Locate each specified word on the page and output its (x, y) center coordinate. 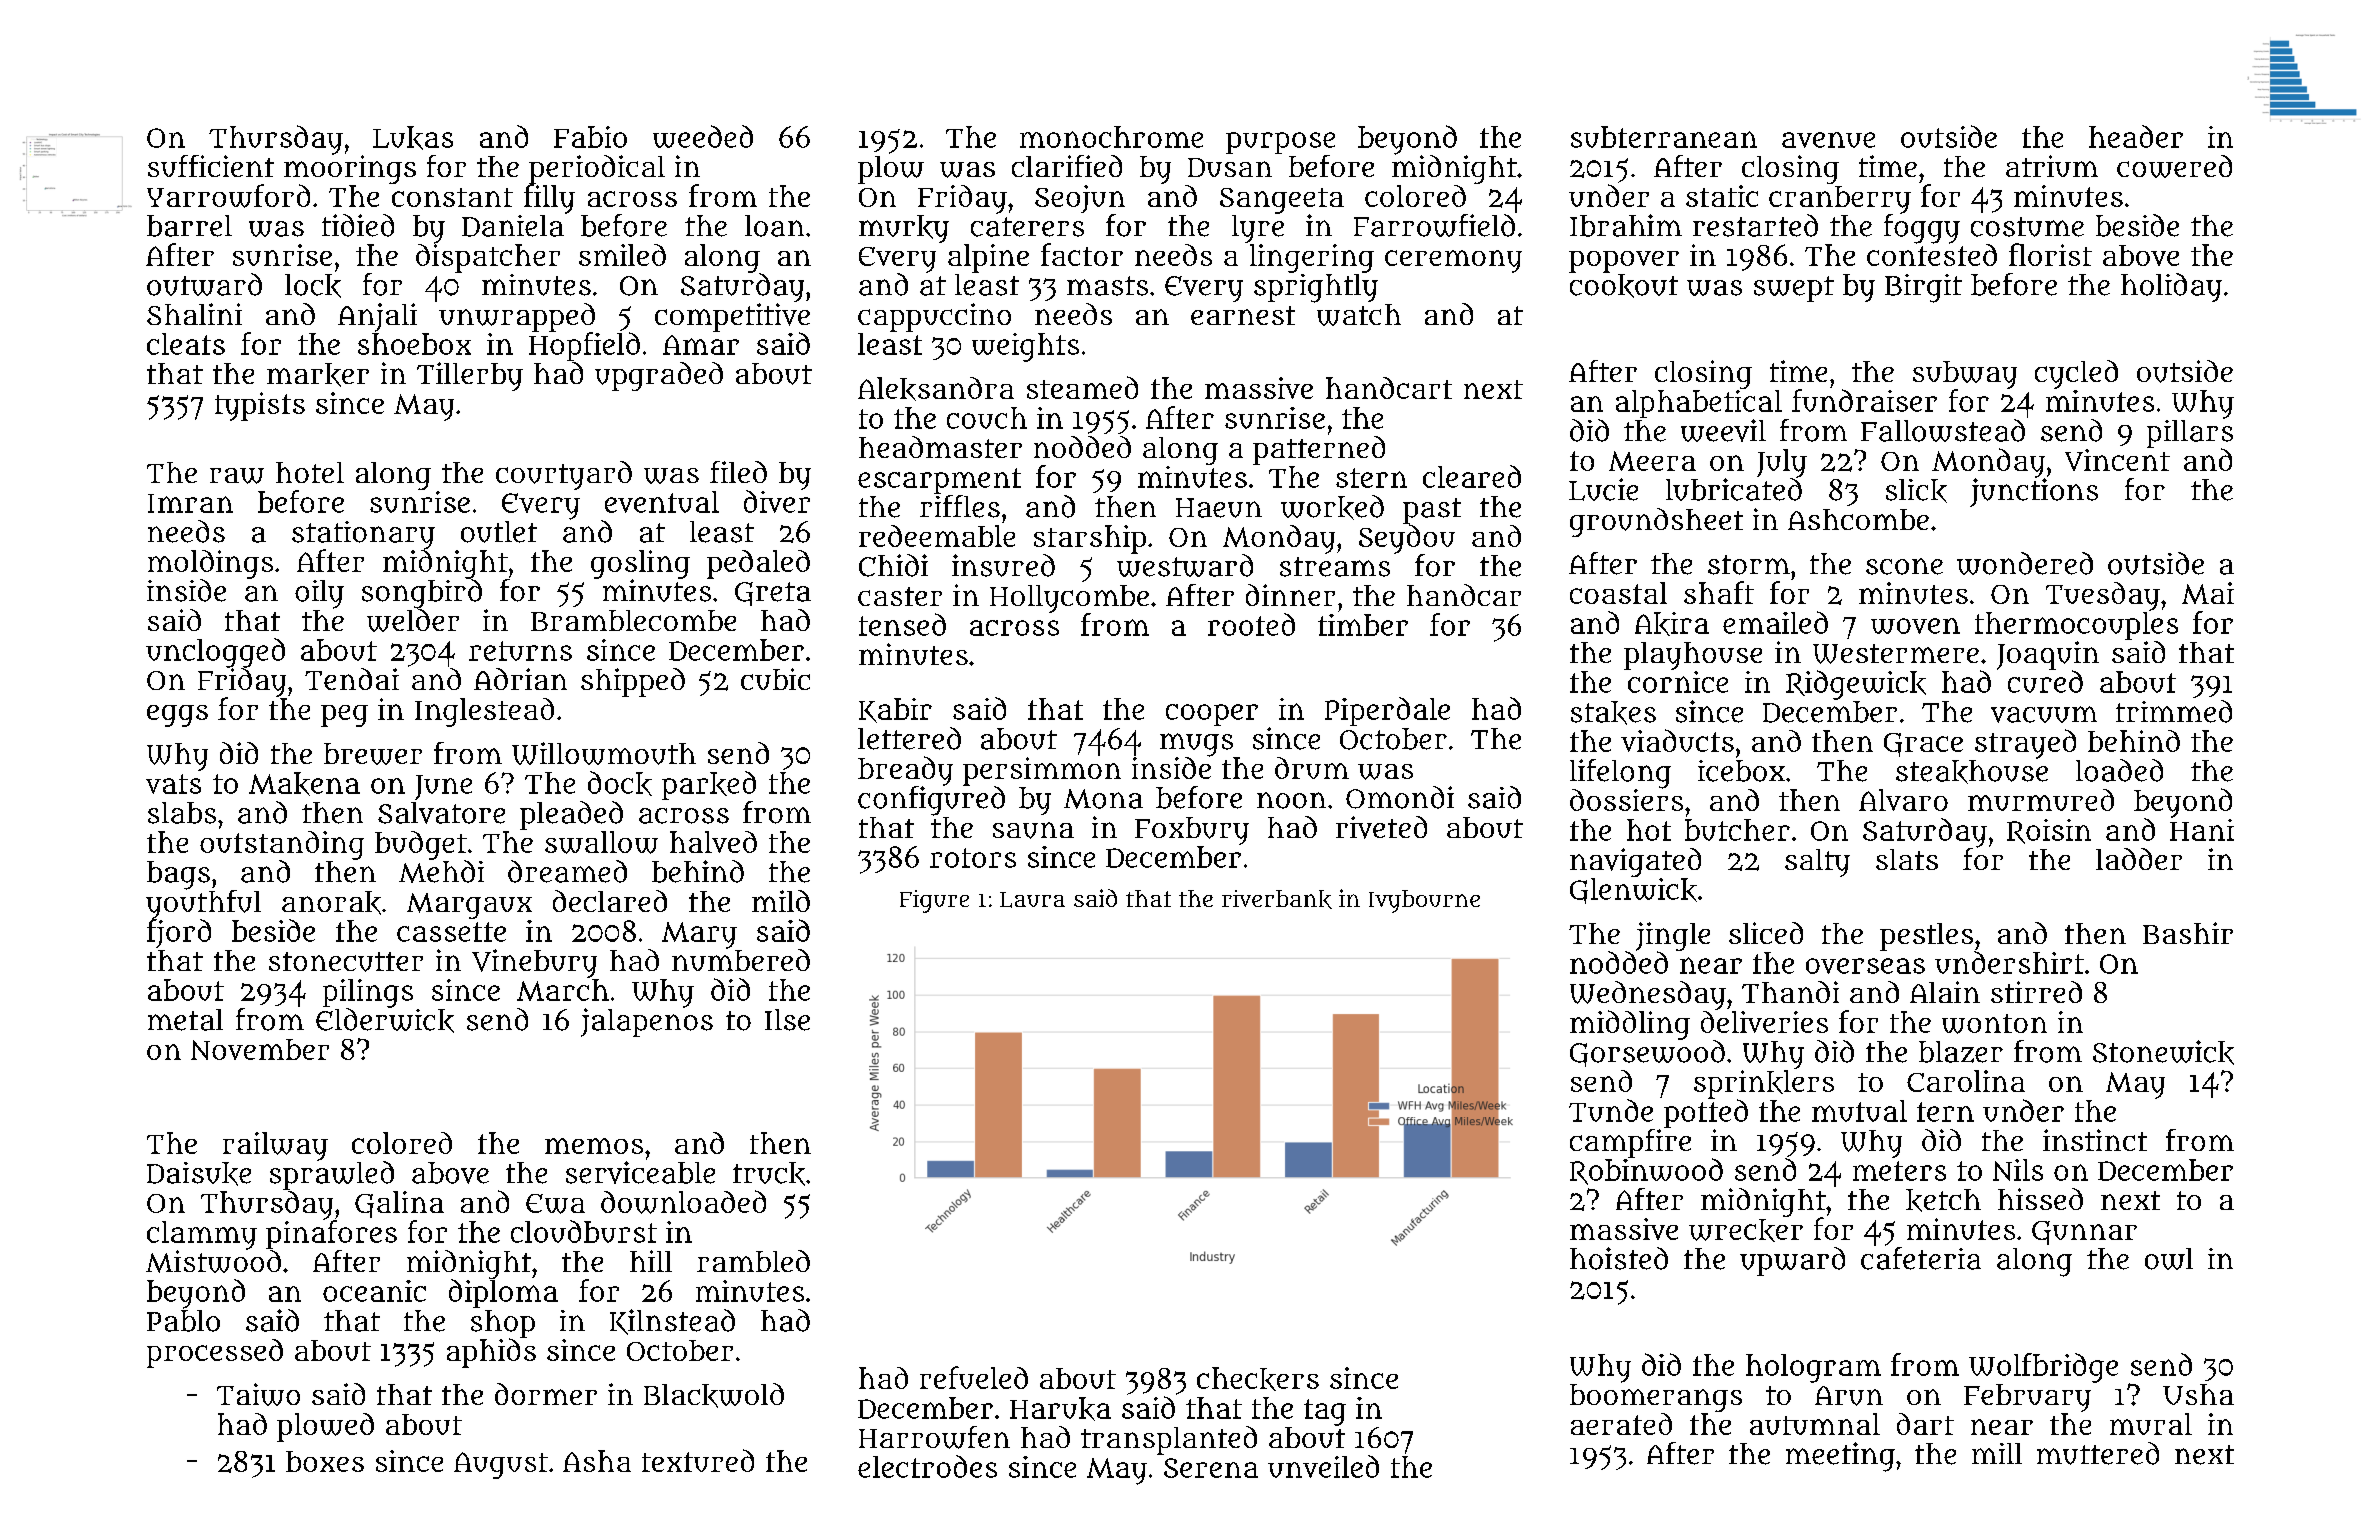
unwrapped (517, 317)
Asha (597, 1461)
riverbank (1277, 899)
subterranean (1664, 137)
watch (1359, 315)
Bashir (2188, 933)
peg (344, 716)
